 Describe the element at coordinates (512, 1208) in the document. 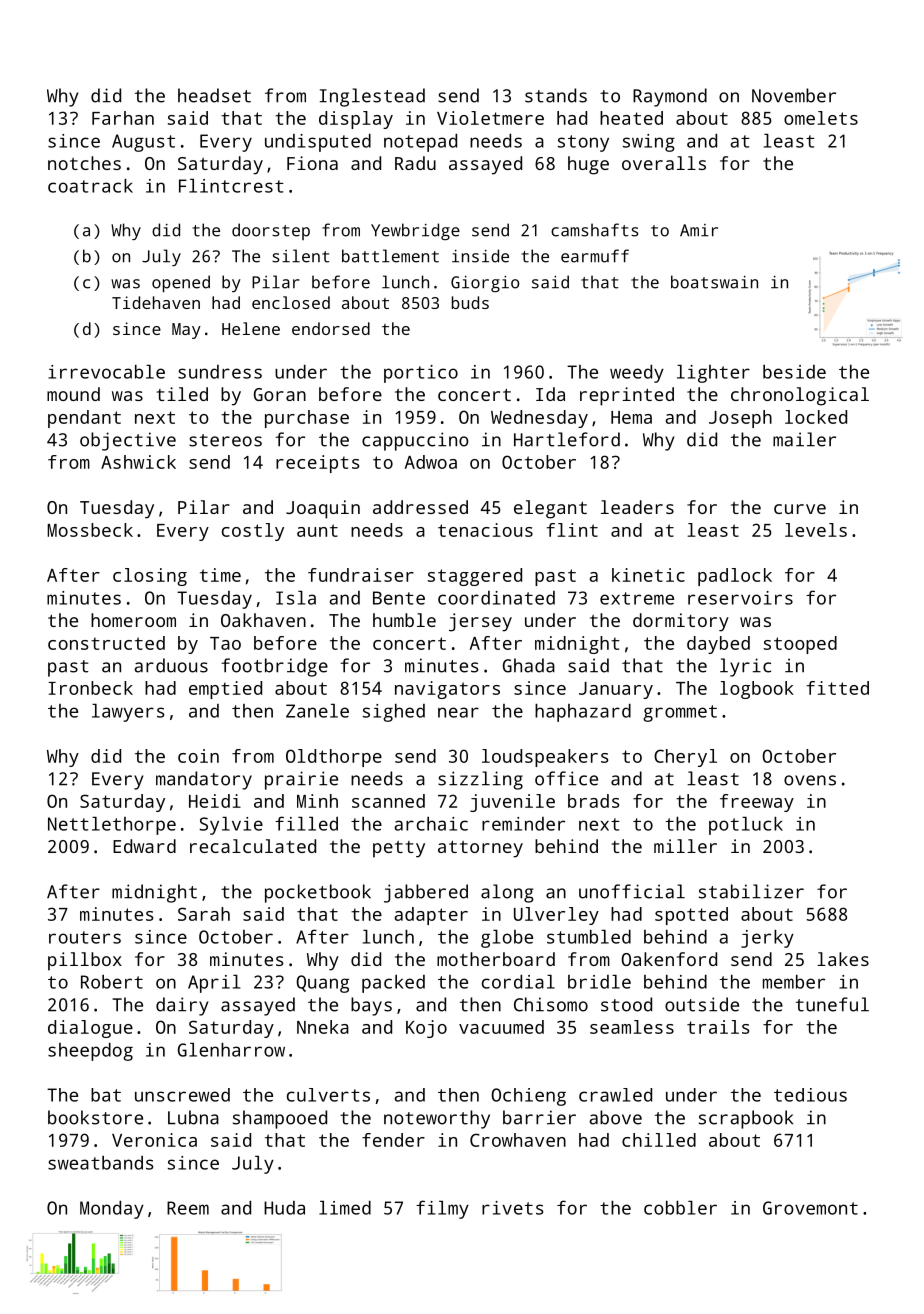

I see `rivets` at that location.
